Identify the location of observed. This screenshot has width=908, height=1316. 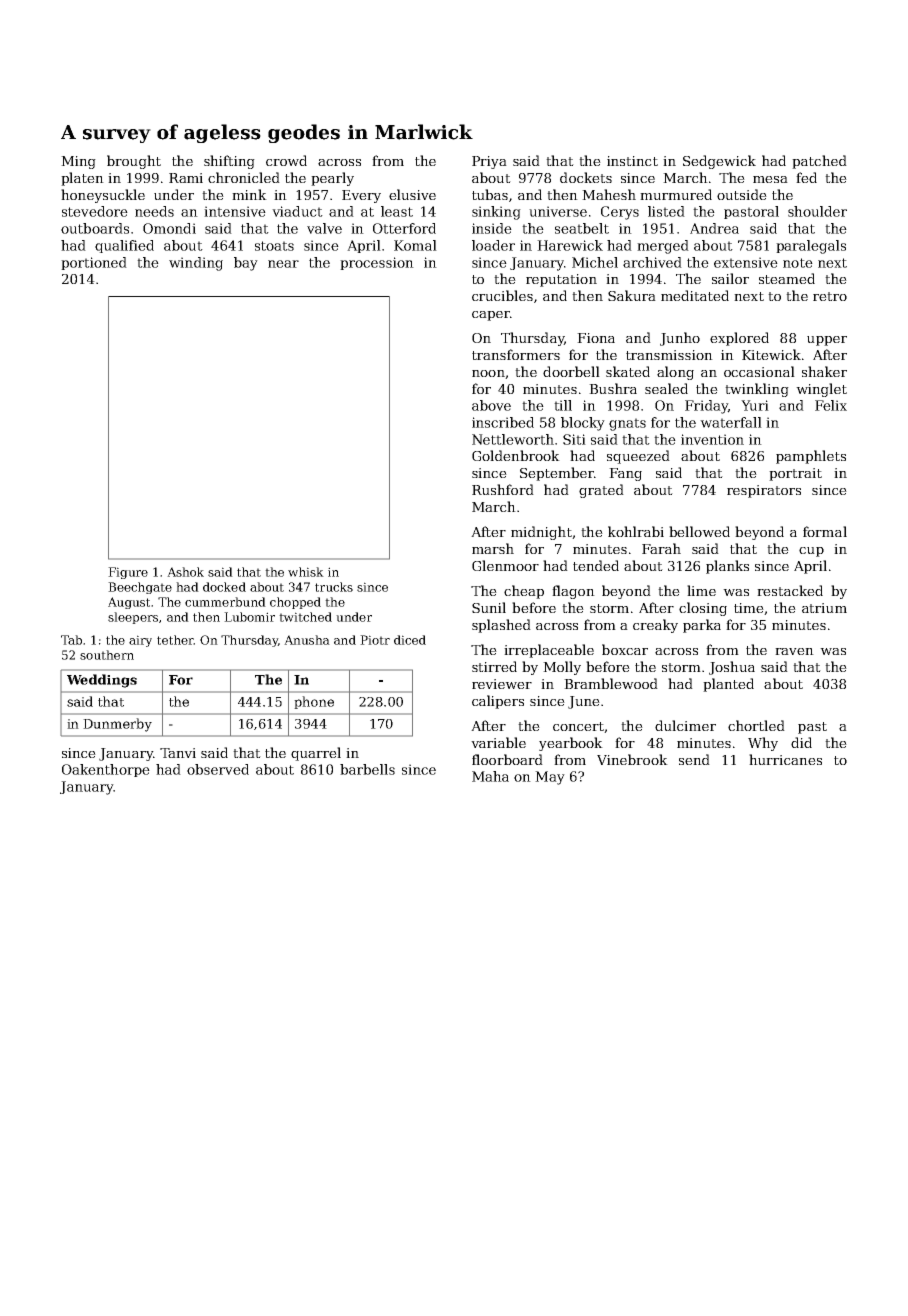
(218, 769).
